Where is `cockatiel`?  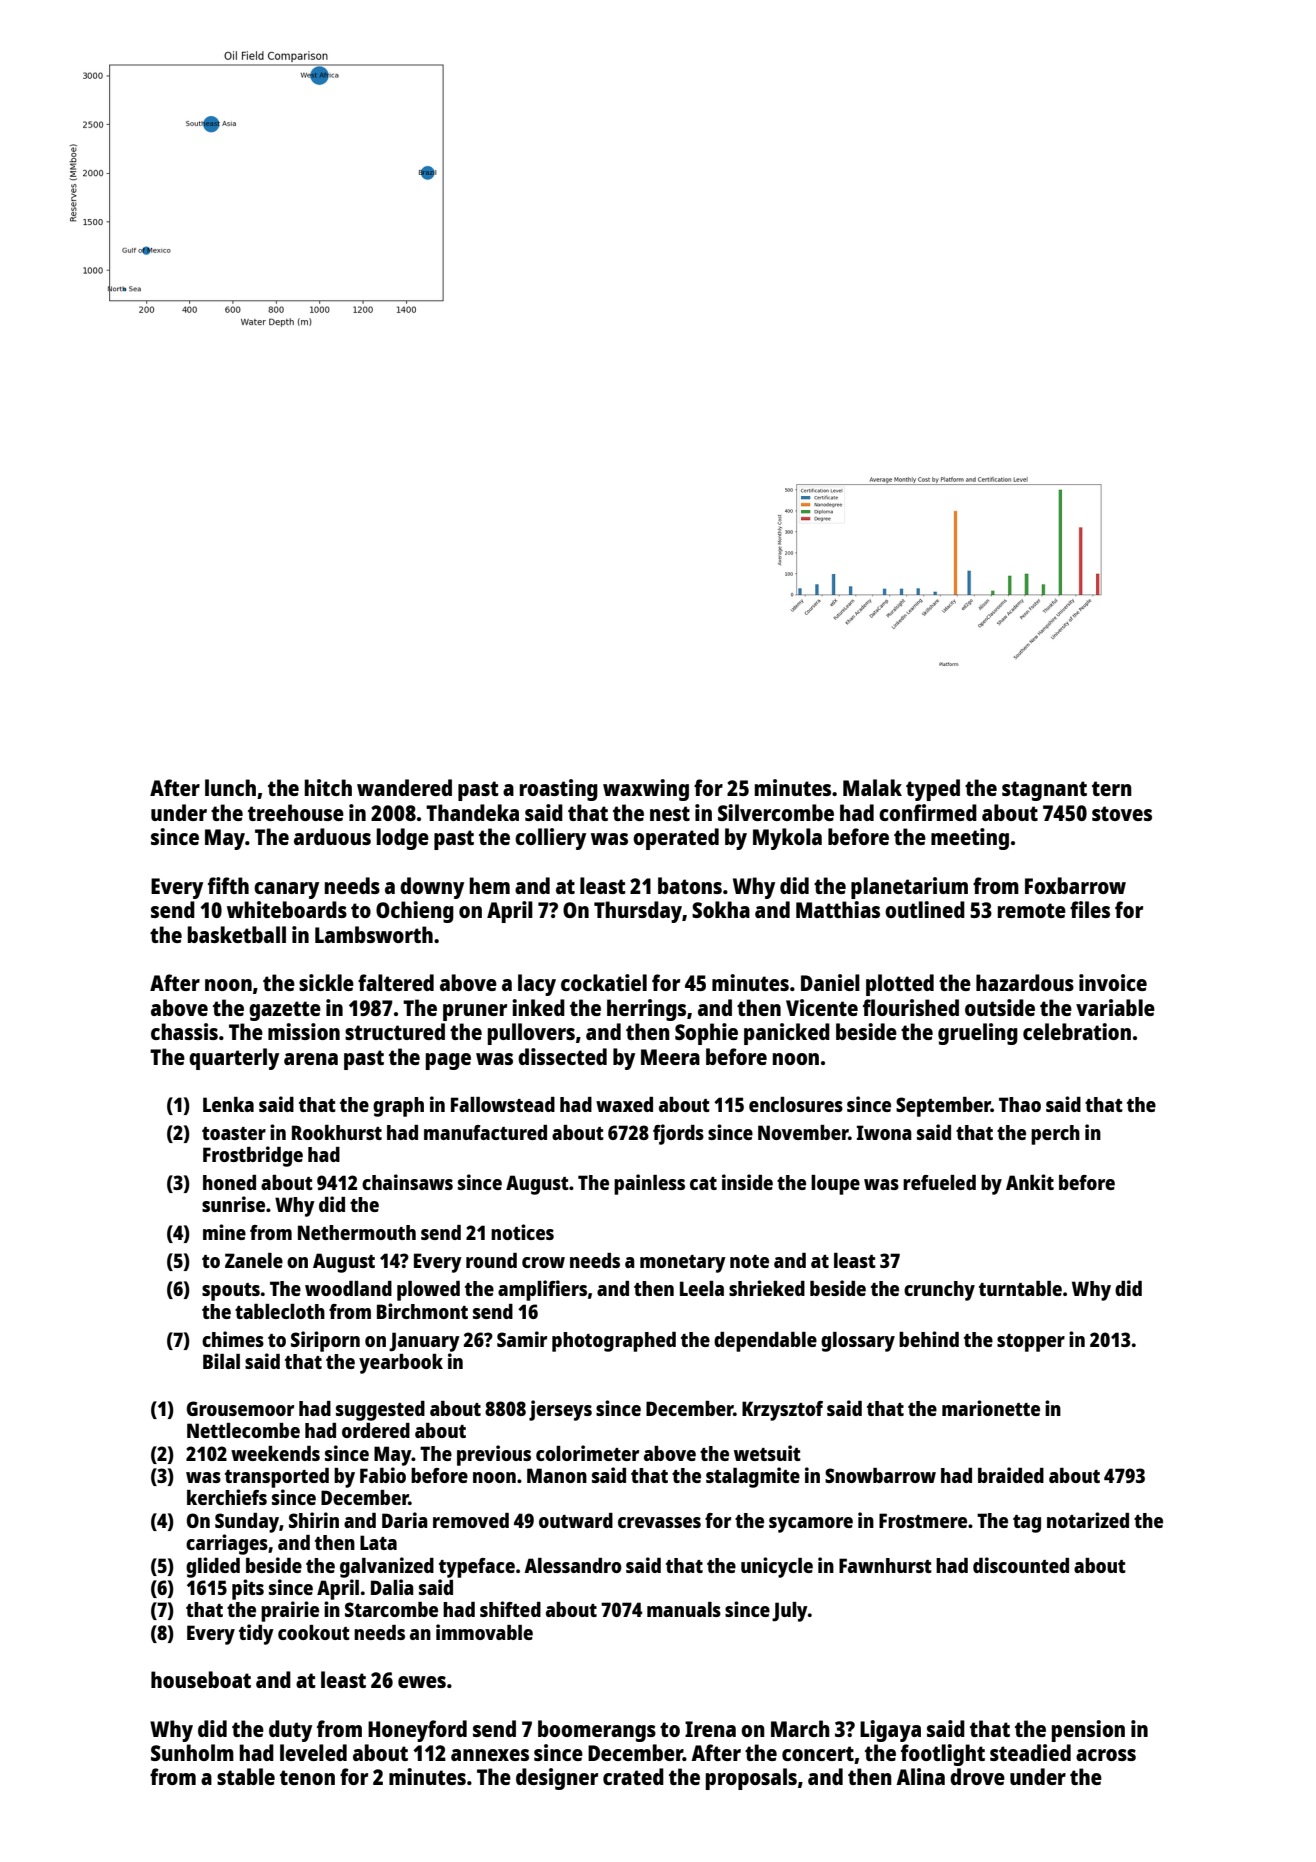 cockatiel is located at coordinates (604, 982).
